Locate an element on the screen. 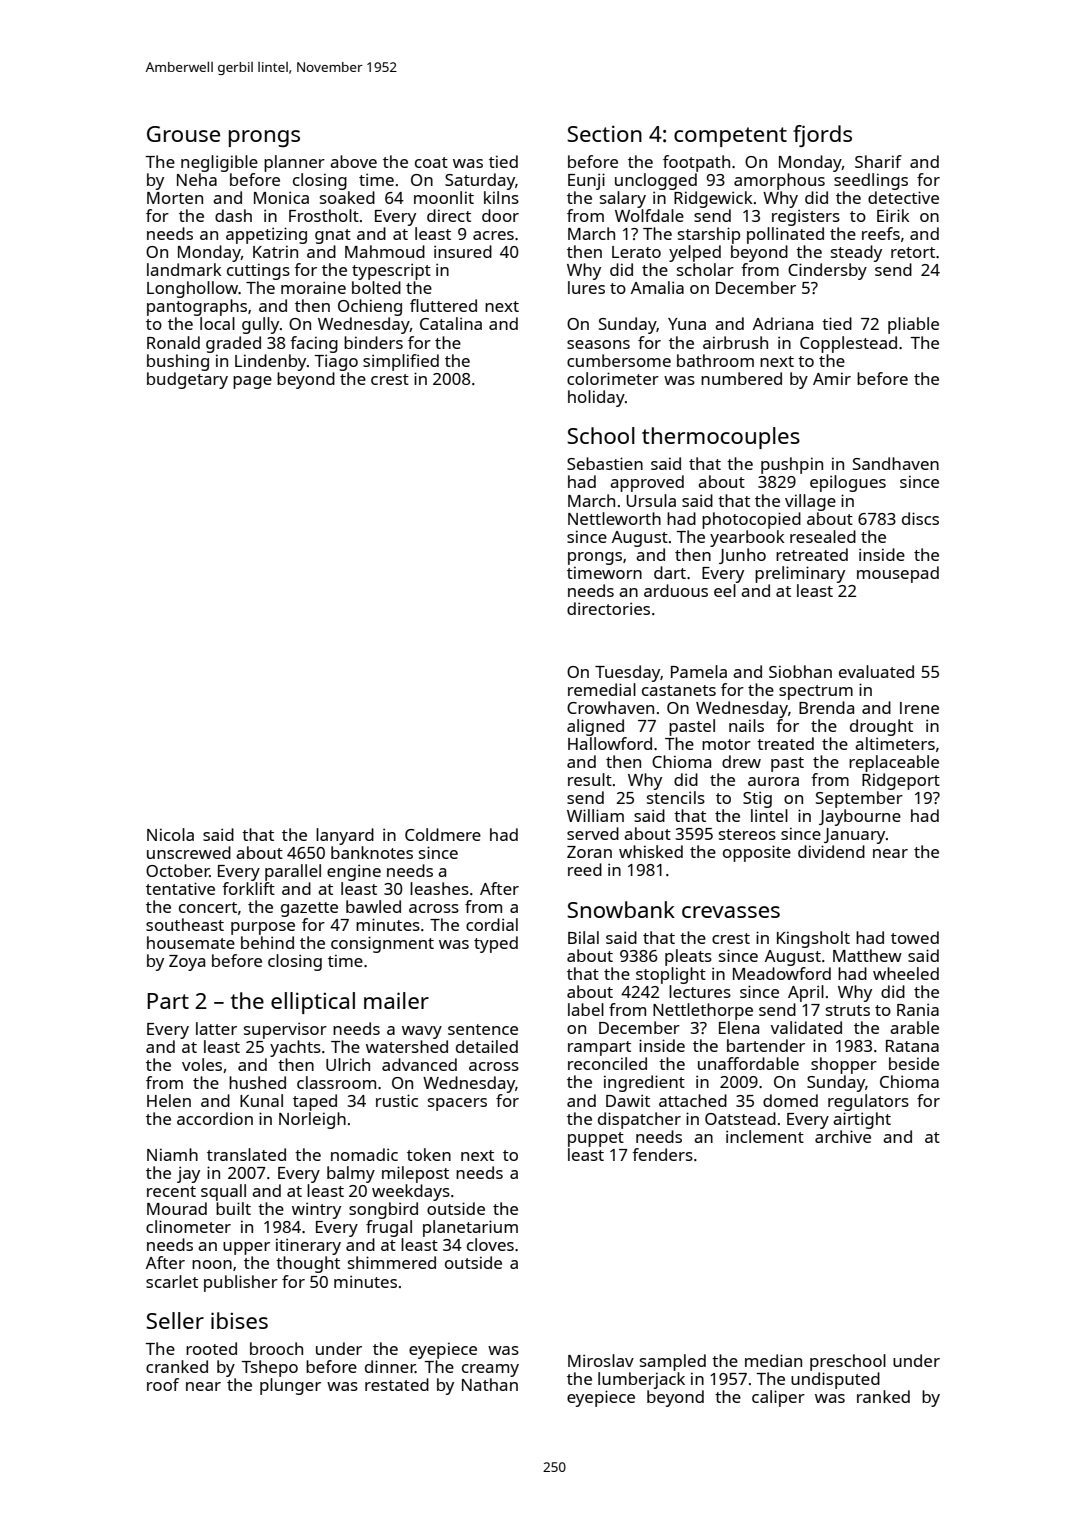 Image resolution: width=1086 pixels, height=1536 pixels. unclogged is located at coordinates (656, 181).
